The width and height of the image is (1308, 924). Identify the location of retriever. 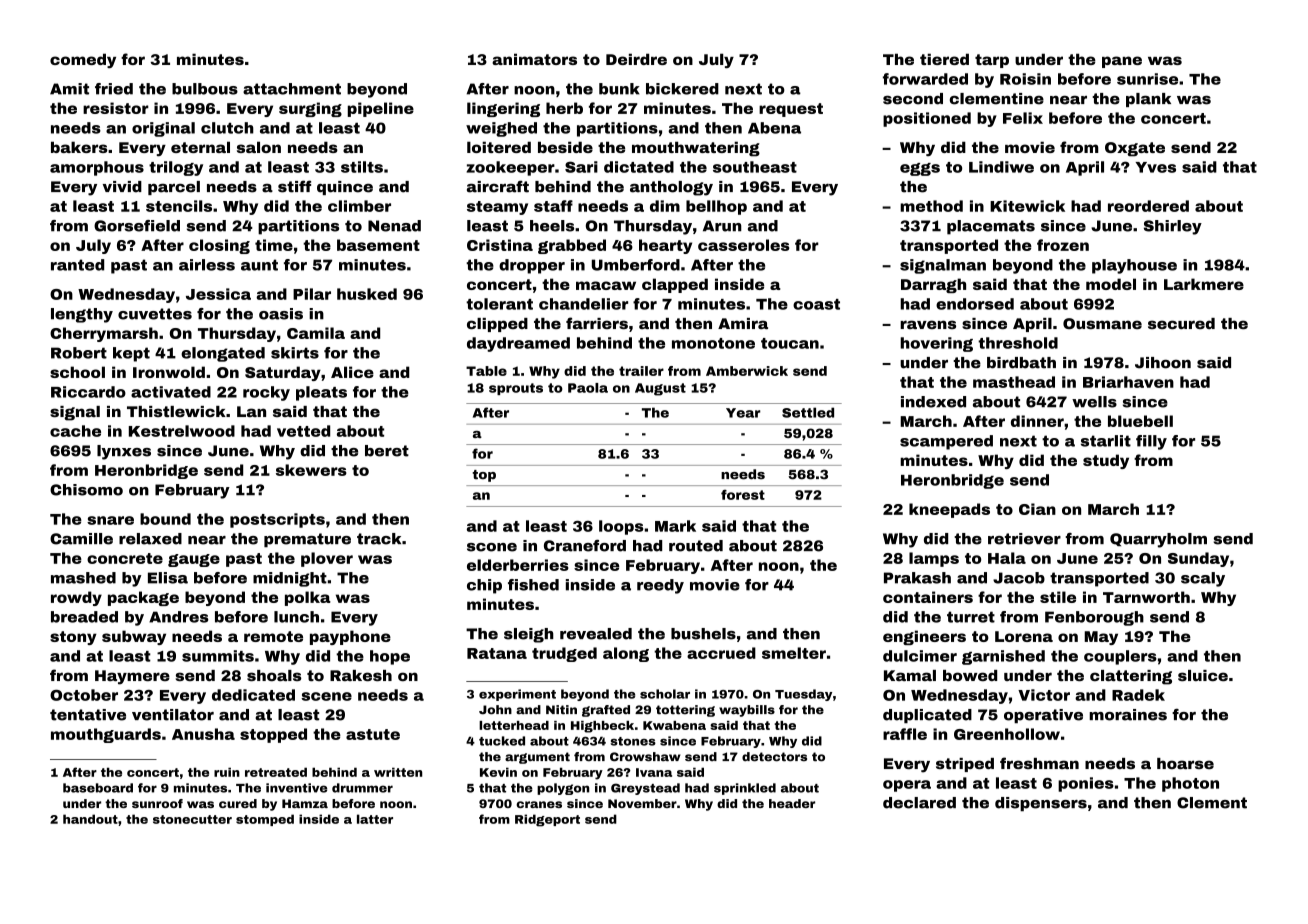
(1024, 539).
